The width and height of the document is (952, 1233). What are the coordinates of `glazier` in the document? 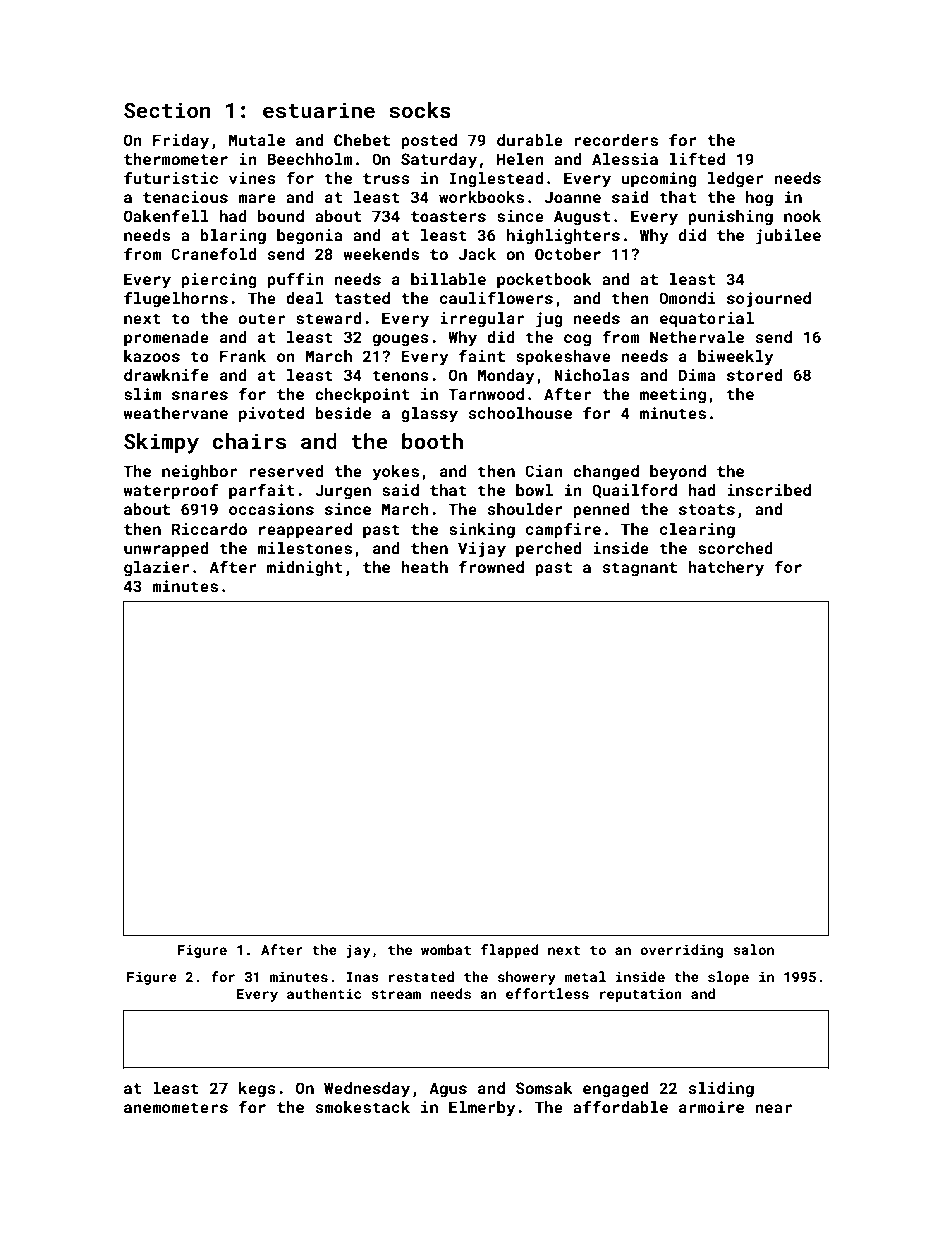 It's located at (157, 569).
